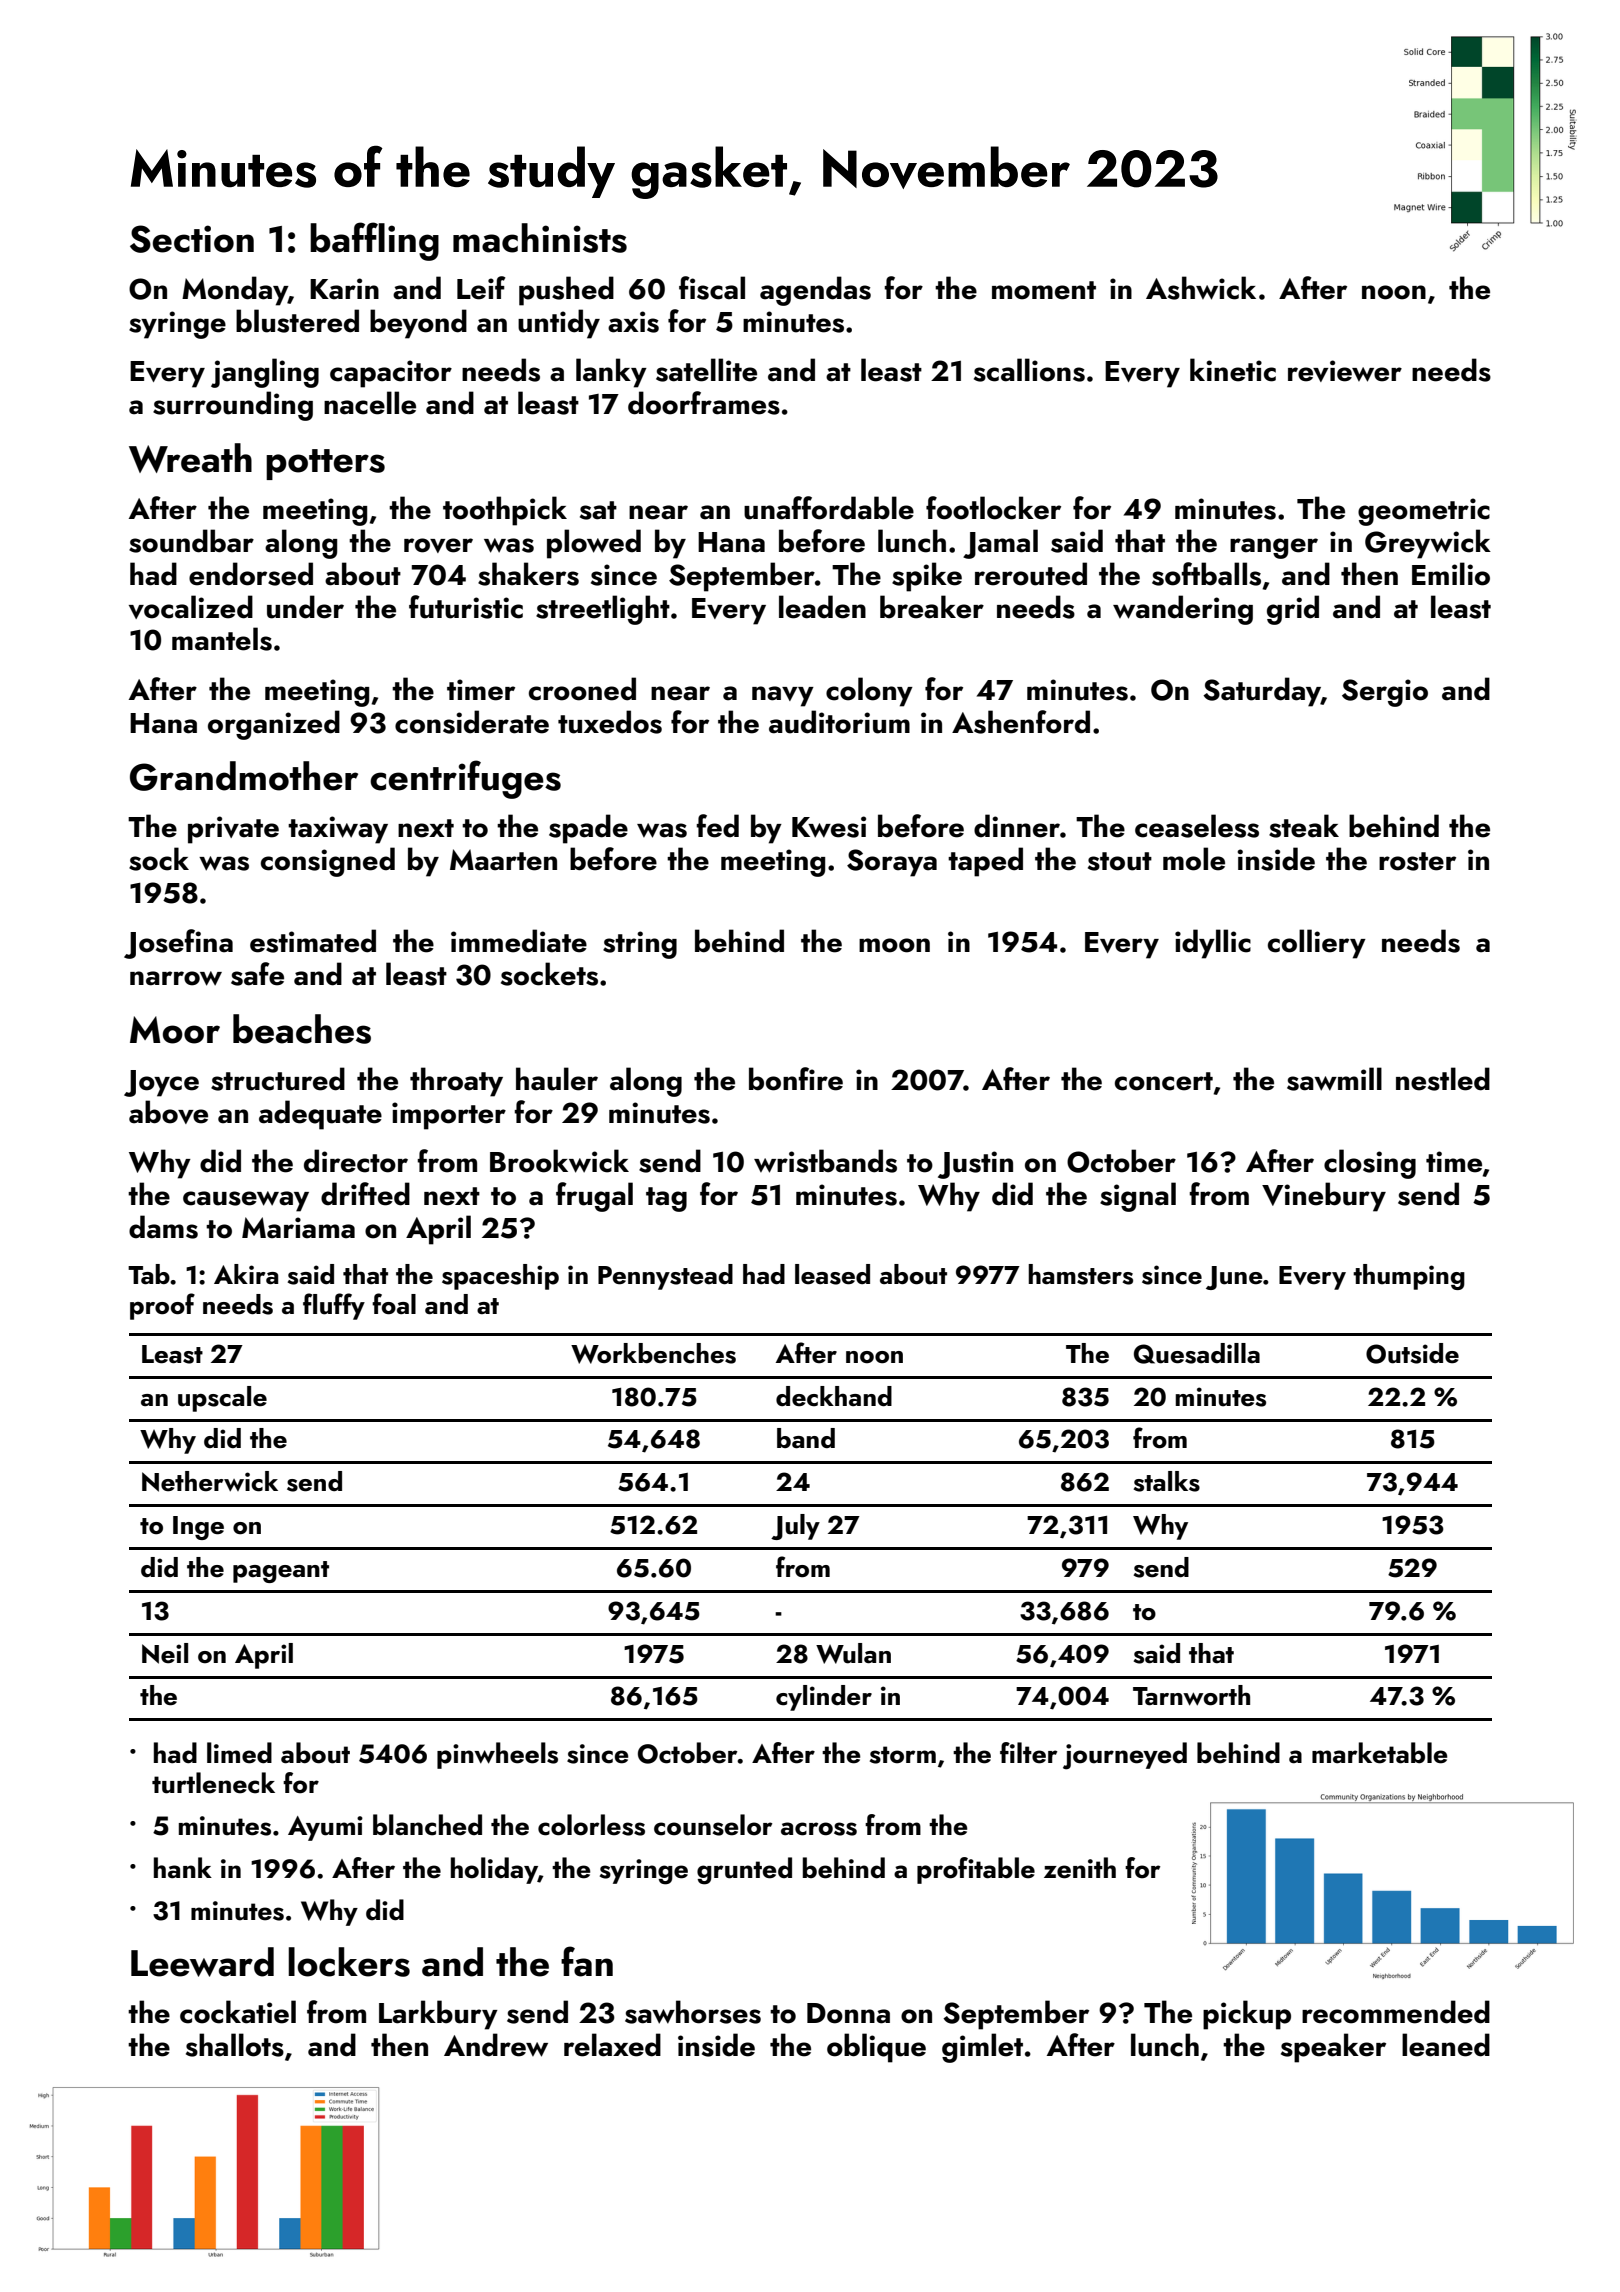  What do you see at coordinates (281, 1572) in the screenshot?
I see `pageant` at bounding box center [281, 1572].
